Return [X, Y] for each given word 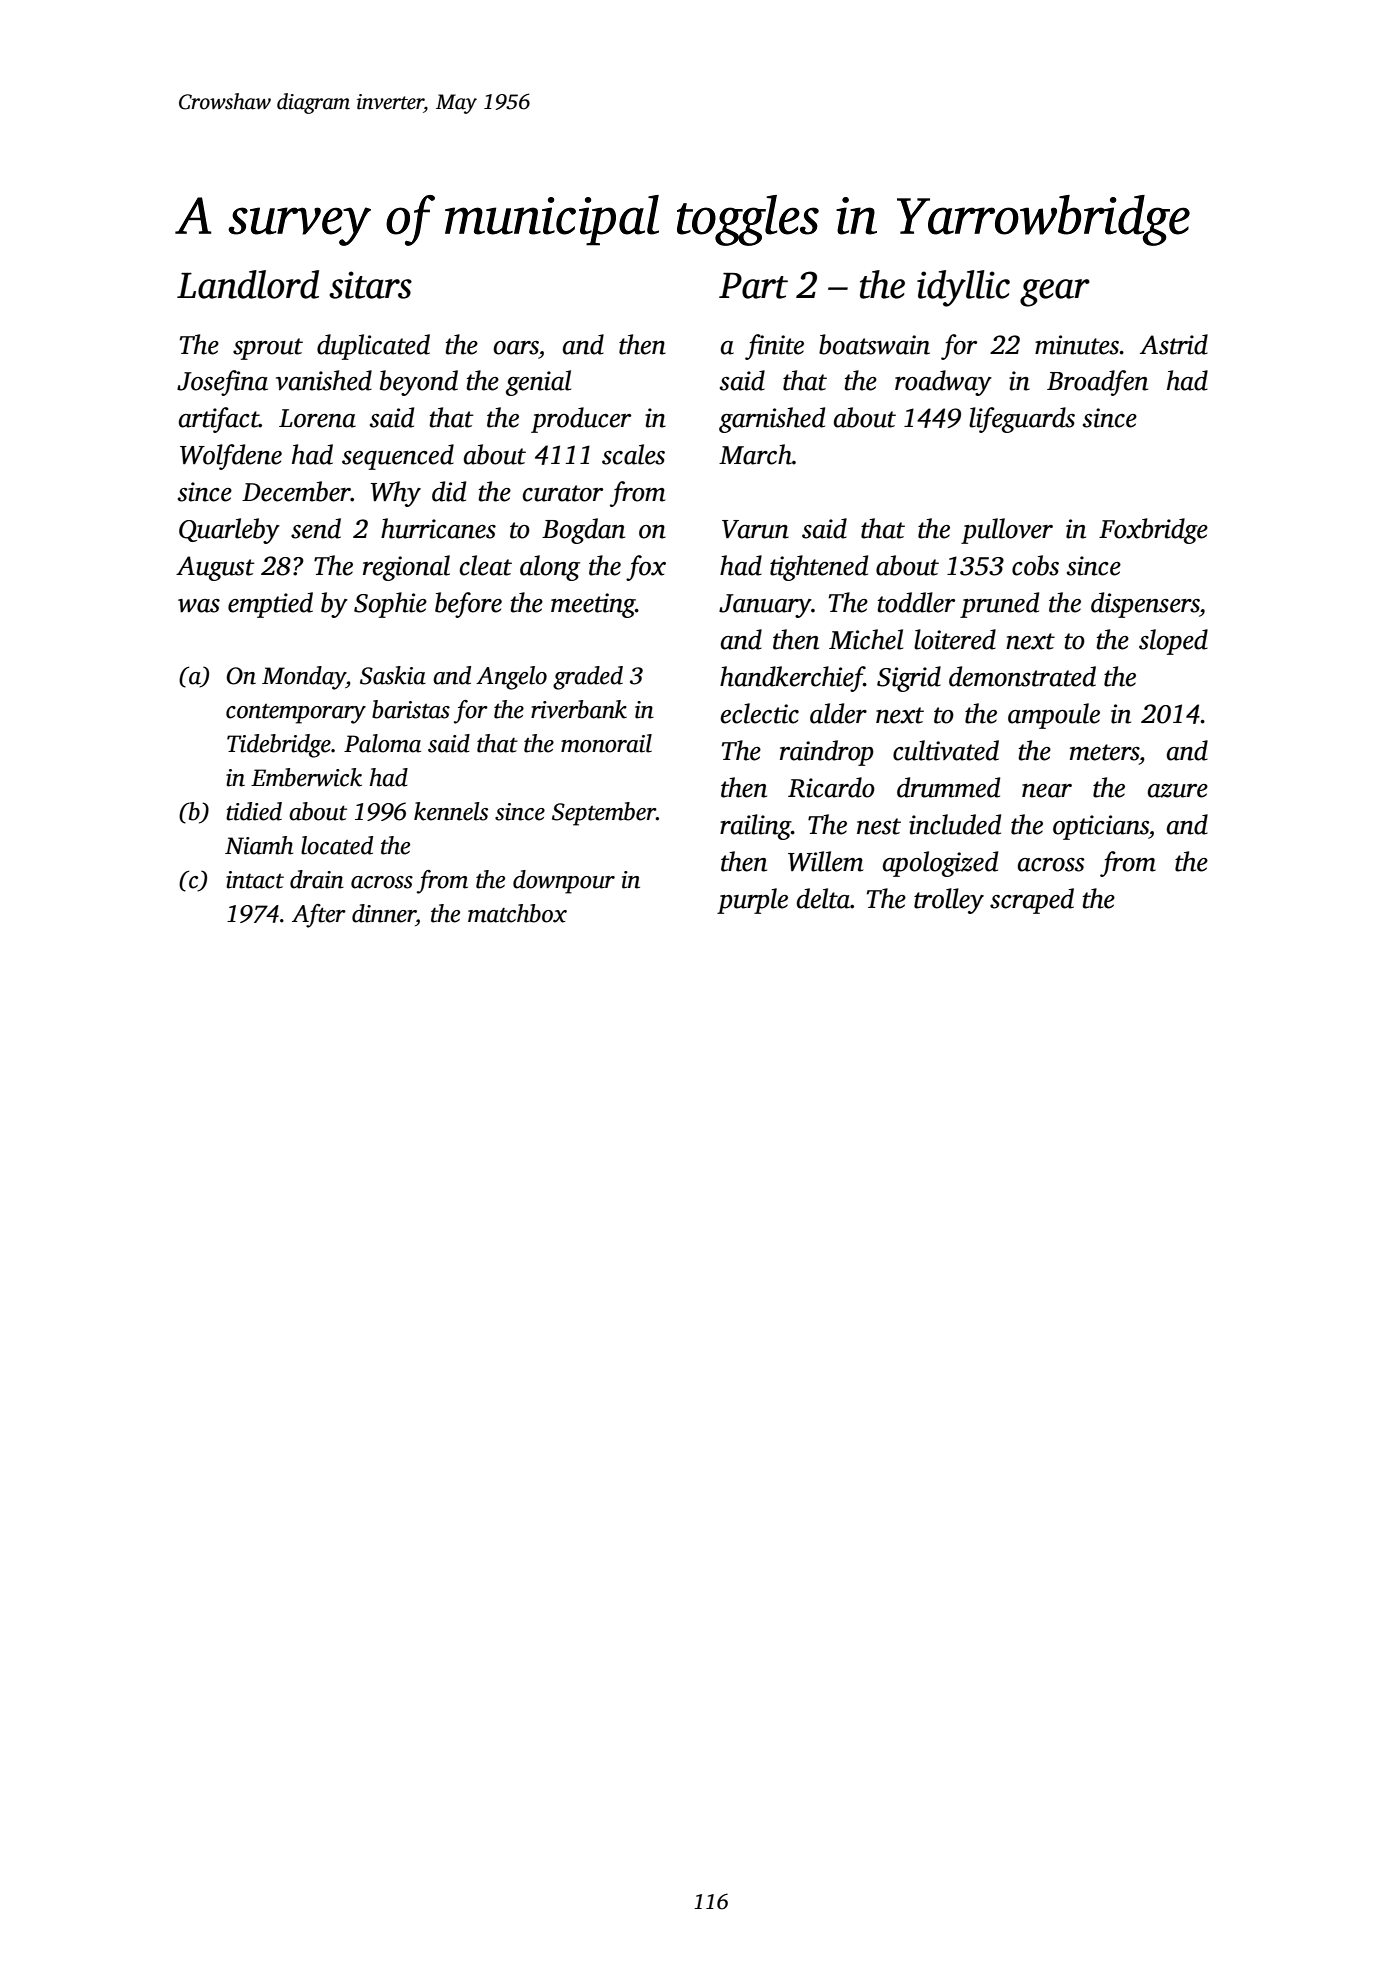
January [765, 606]
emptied [270, 605]
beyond [419, 383]
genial [538, 383]
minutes [1077, 345]
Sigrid [909, 679]
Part [753, 286]
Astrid [1174, 344]
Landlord [248, 284]
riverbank [579, 709]
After [319, 916]
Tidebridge [279, 746]
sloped [1173, 642]
